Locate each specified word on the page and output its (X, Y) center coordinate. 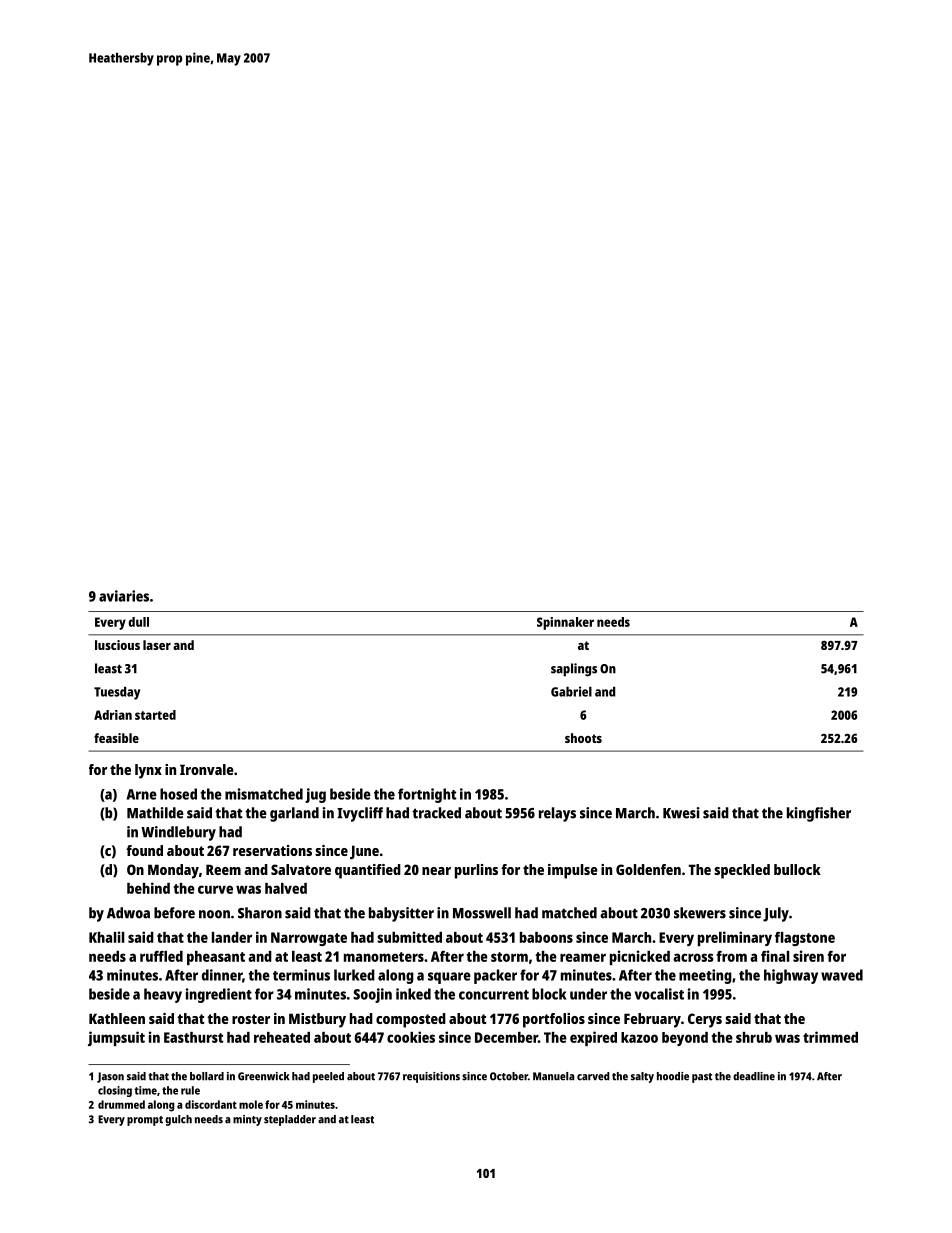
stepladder (290, 1120)
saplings (574, 670)
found (144, 850)
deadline (754, 1076)
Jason (110, 1077)
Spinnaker (565, 623)
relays (557, 814)
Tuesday (117, 693)
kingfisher (819, 814)
